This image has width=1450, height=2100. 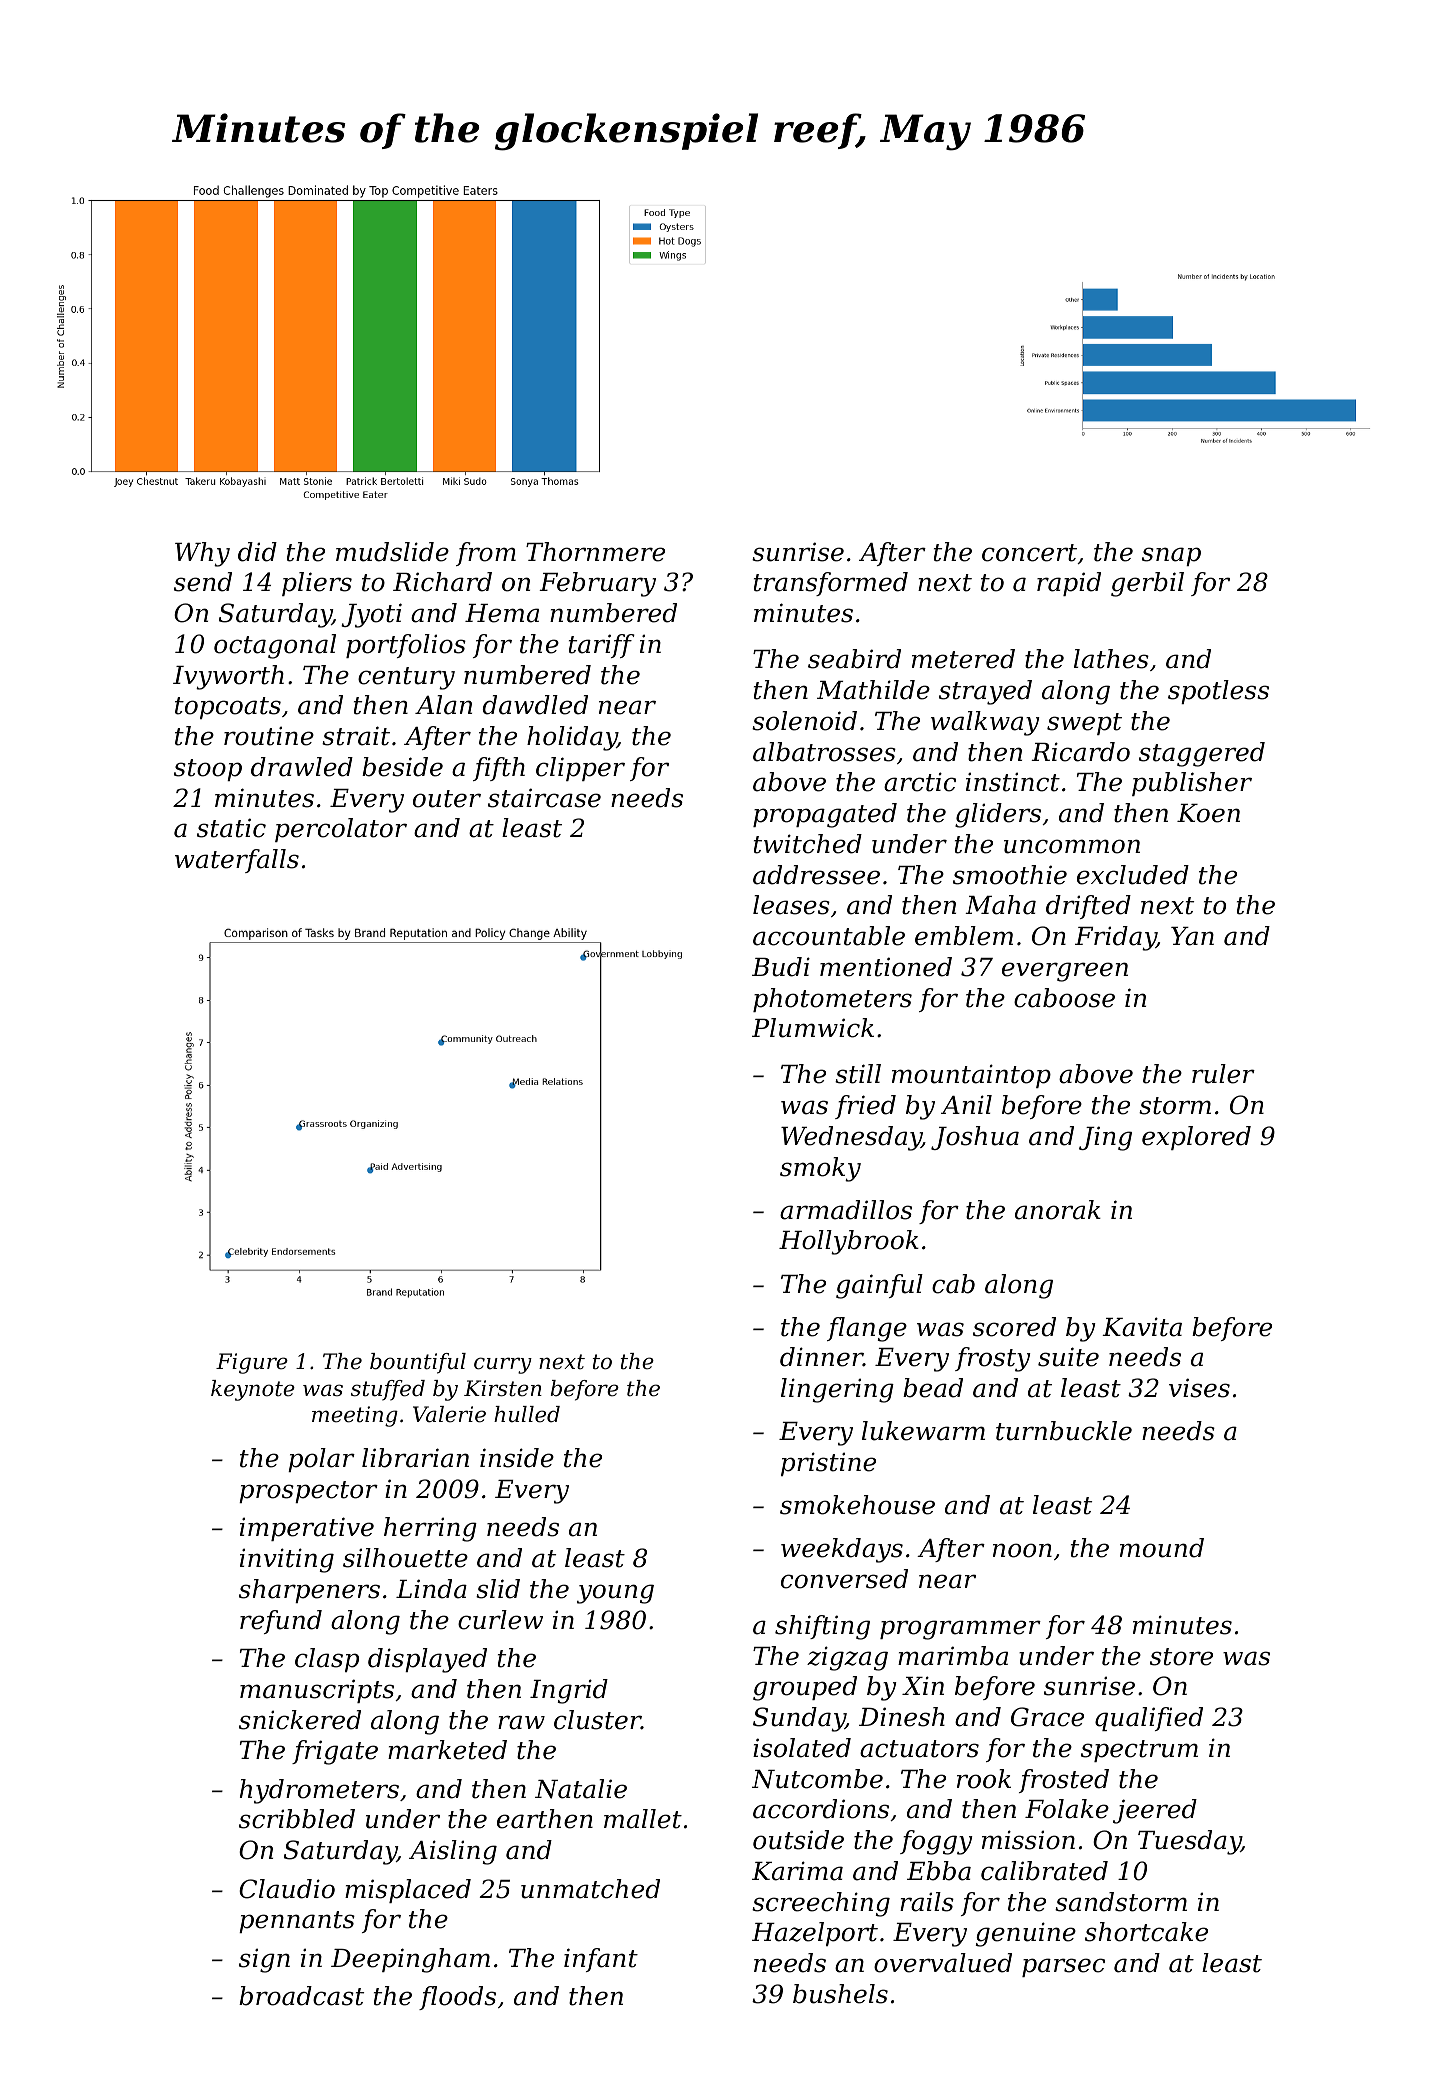 I want to click on concert, so click(x=1029, y=553).
